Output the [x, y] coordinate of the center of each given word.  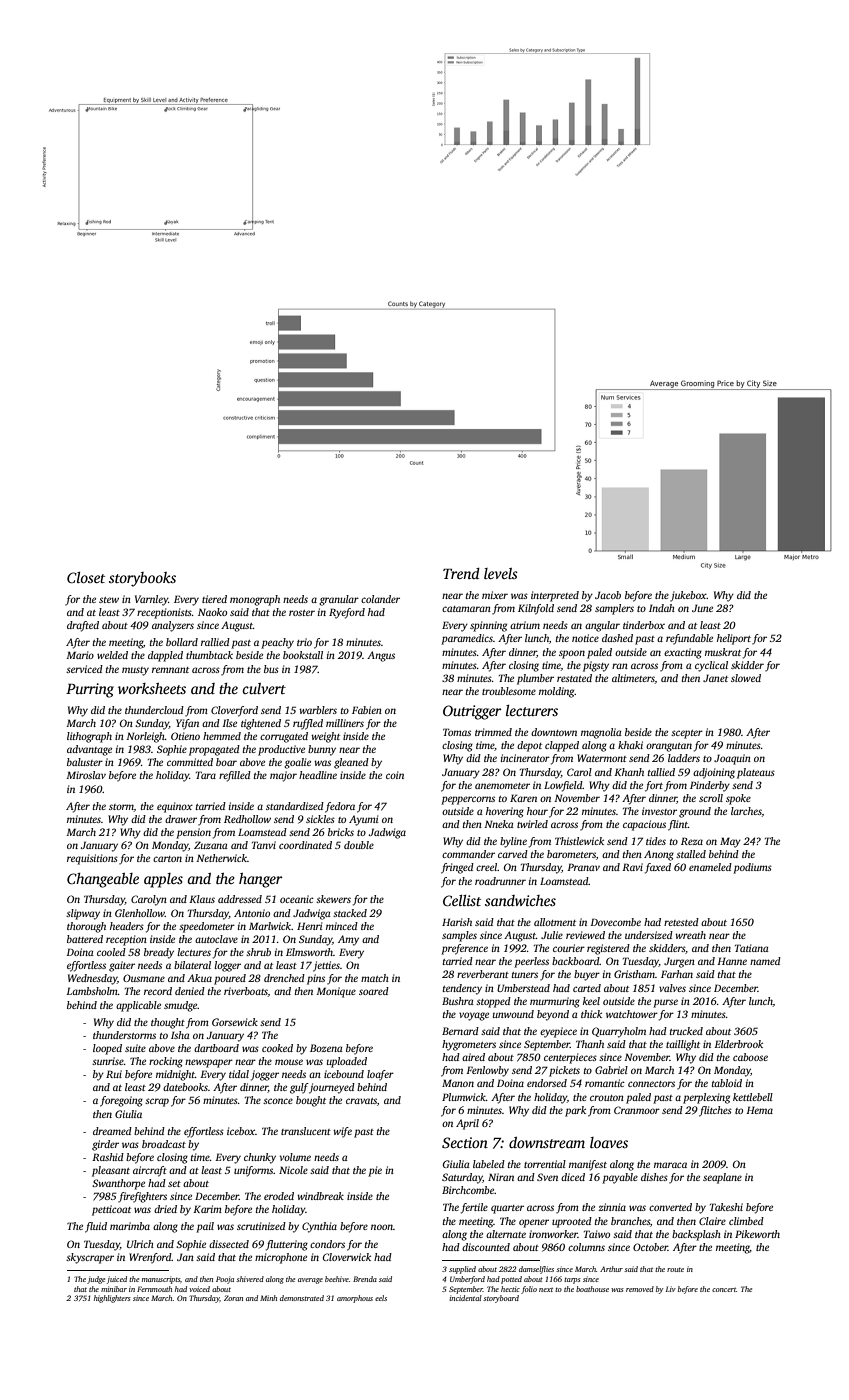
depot [529, 746]
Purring [90, 690]
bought [311, 1101]
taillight [683, 1045]
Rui [114, 1074]
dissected [229, 1244]
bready [159, 953]
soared [374, 991]
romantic [605, 1083]
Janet [715, 678]
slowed [746, 678]
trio [304, 642]
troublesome [509, 691]
